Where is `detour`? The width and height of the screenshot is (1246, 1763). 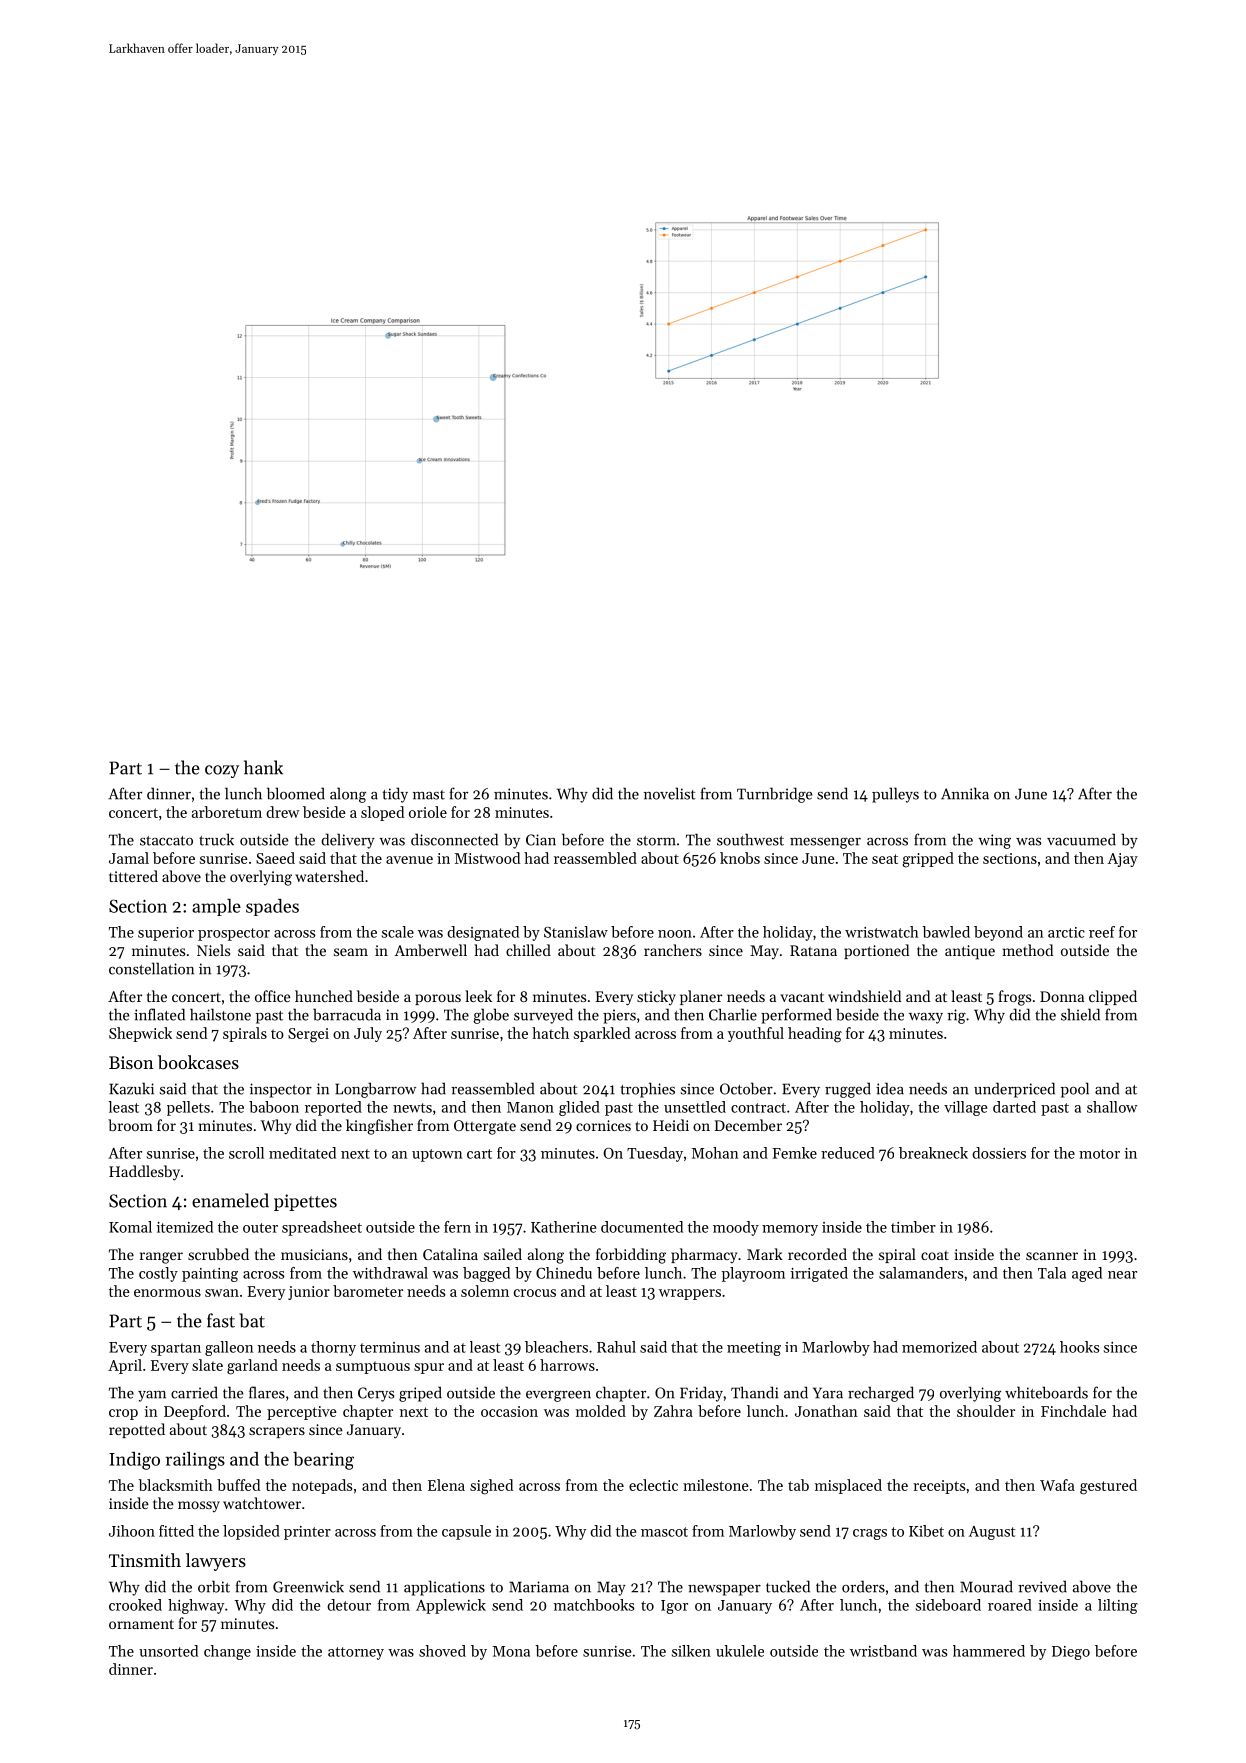
detour is located at coordinates (349, 1605).
